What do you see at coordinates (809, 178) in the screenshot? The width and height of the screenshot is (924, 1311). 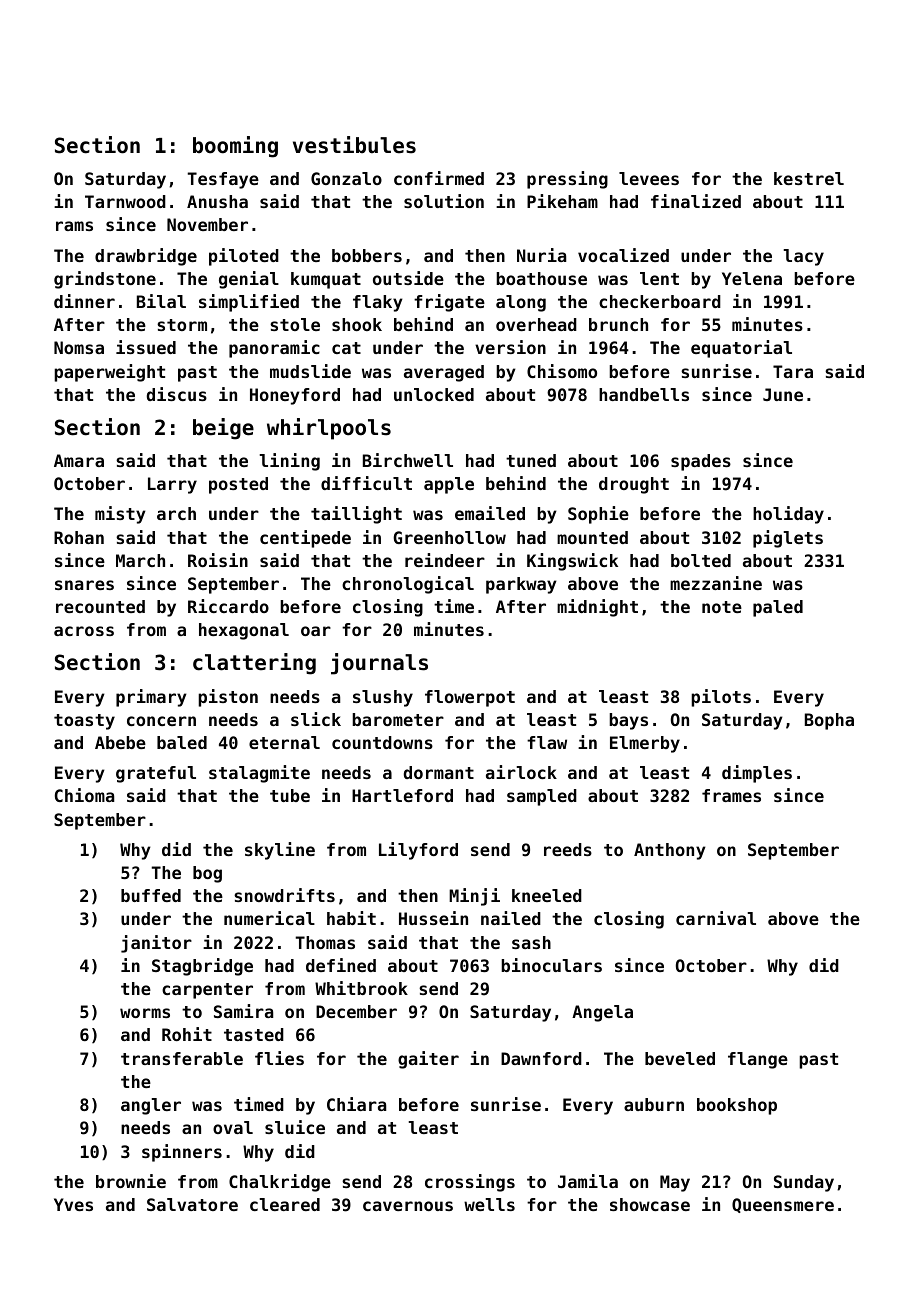 I see `kestrel` at bounding box center [809, 178].
